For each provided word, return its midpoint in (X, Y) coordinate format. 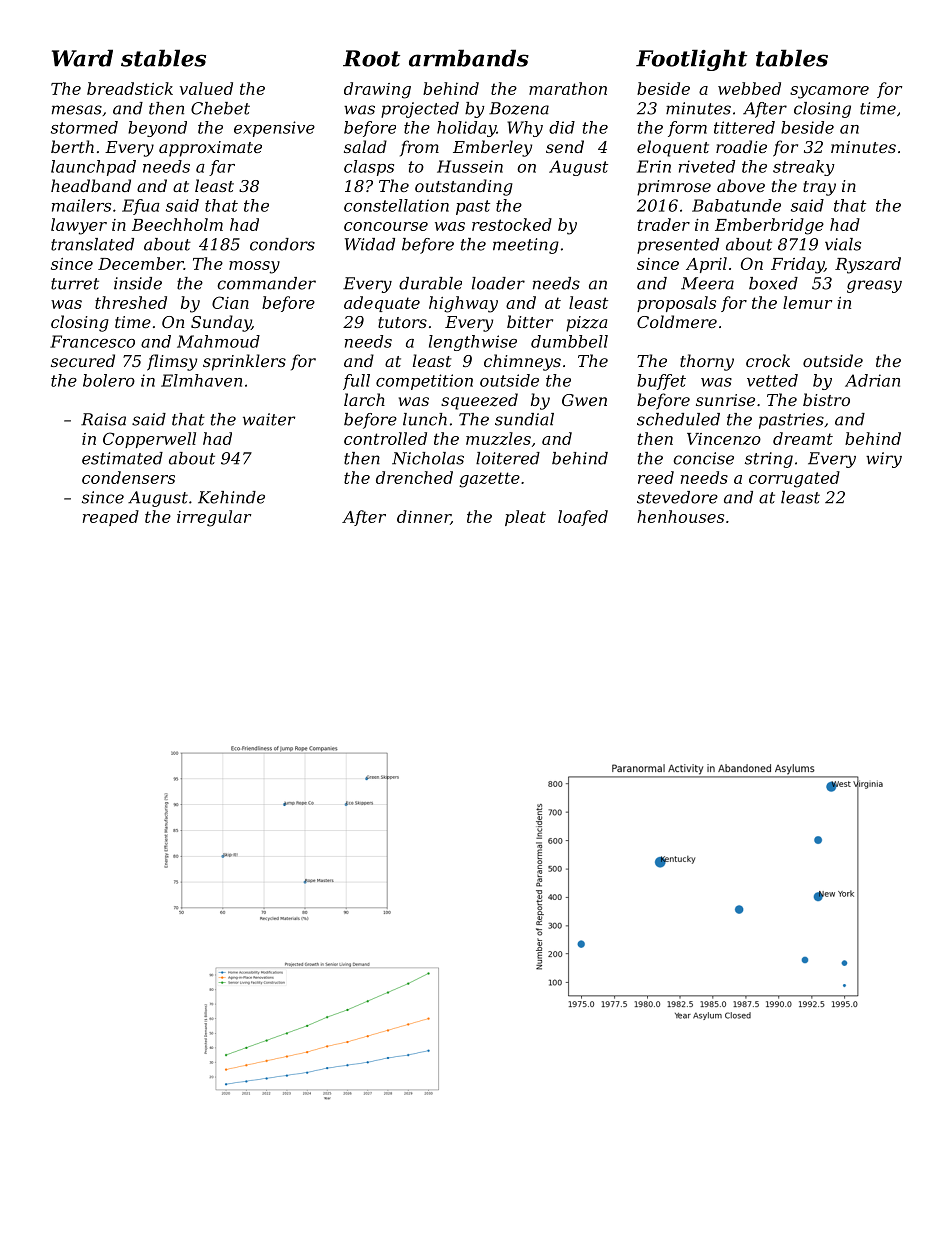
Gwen (584, 400)
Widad (370, 244)
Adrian (872, 380)
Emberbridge (769, 226)
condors (282, 244)
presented (678, 246)
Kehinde (231, 497)
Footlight (691, 60)
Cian (230, 302)
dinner (424, 517)
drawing (377, 90)
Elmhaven (201, 380)
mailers (81, 205)
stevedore (677, 497)
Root (371, 58)
